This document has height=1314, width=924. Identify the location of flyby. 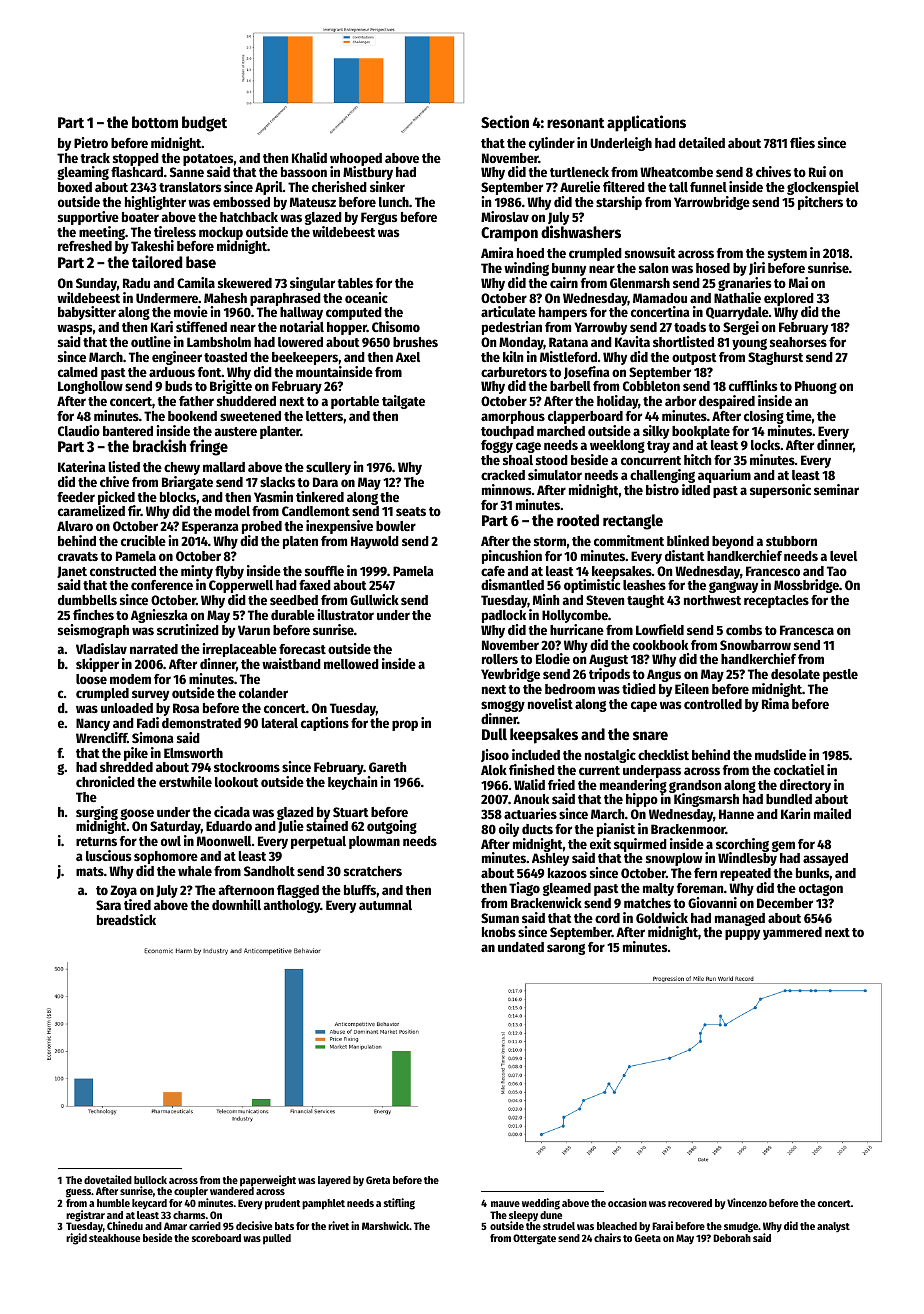
(229, 572).
